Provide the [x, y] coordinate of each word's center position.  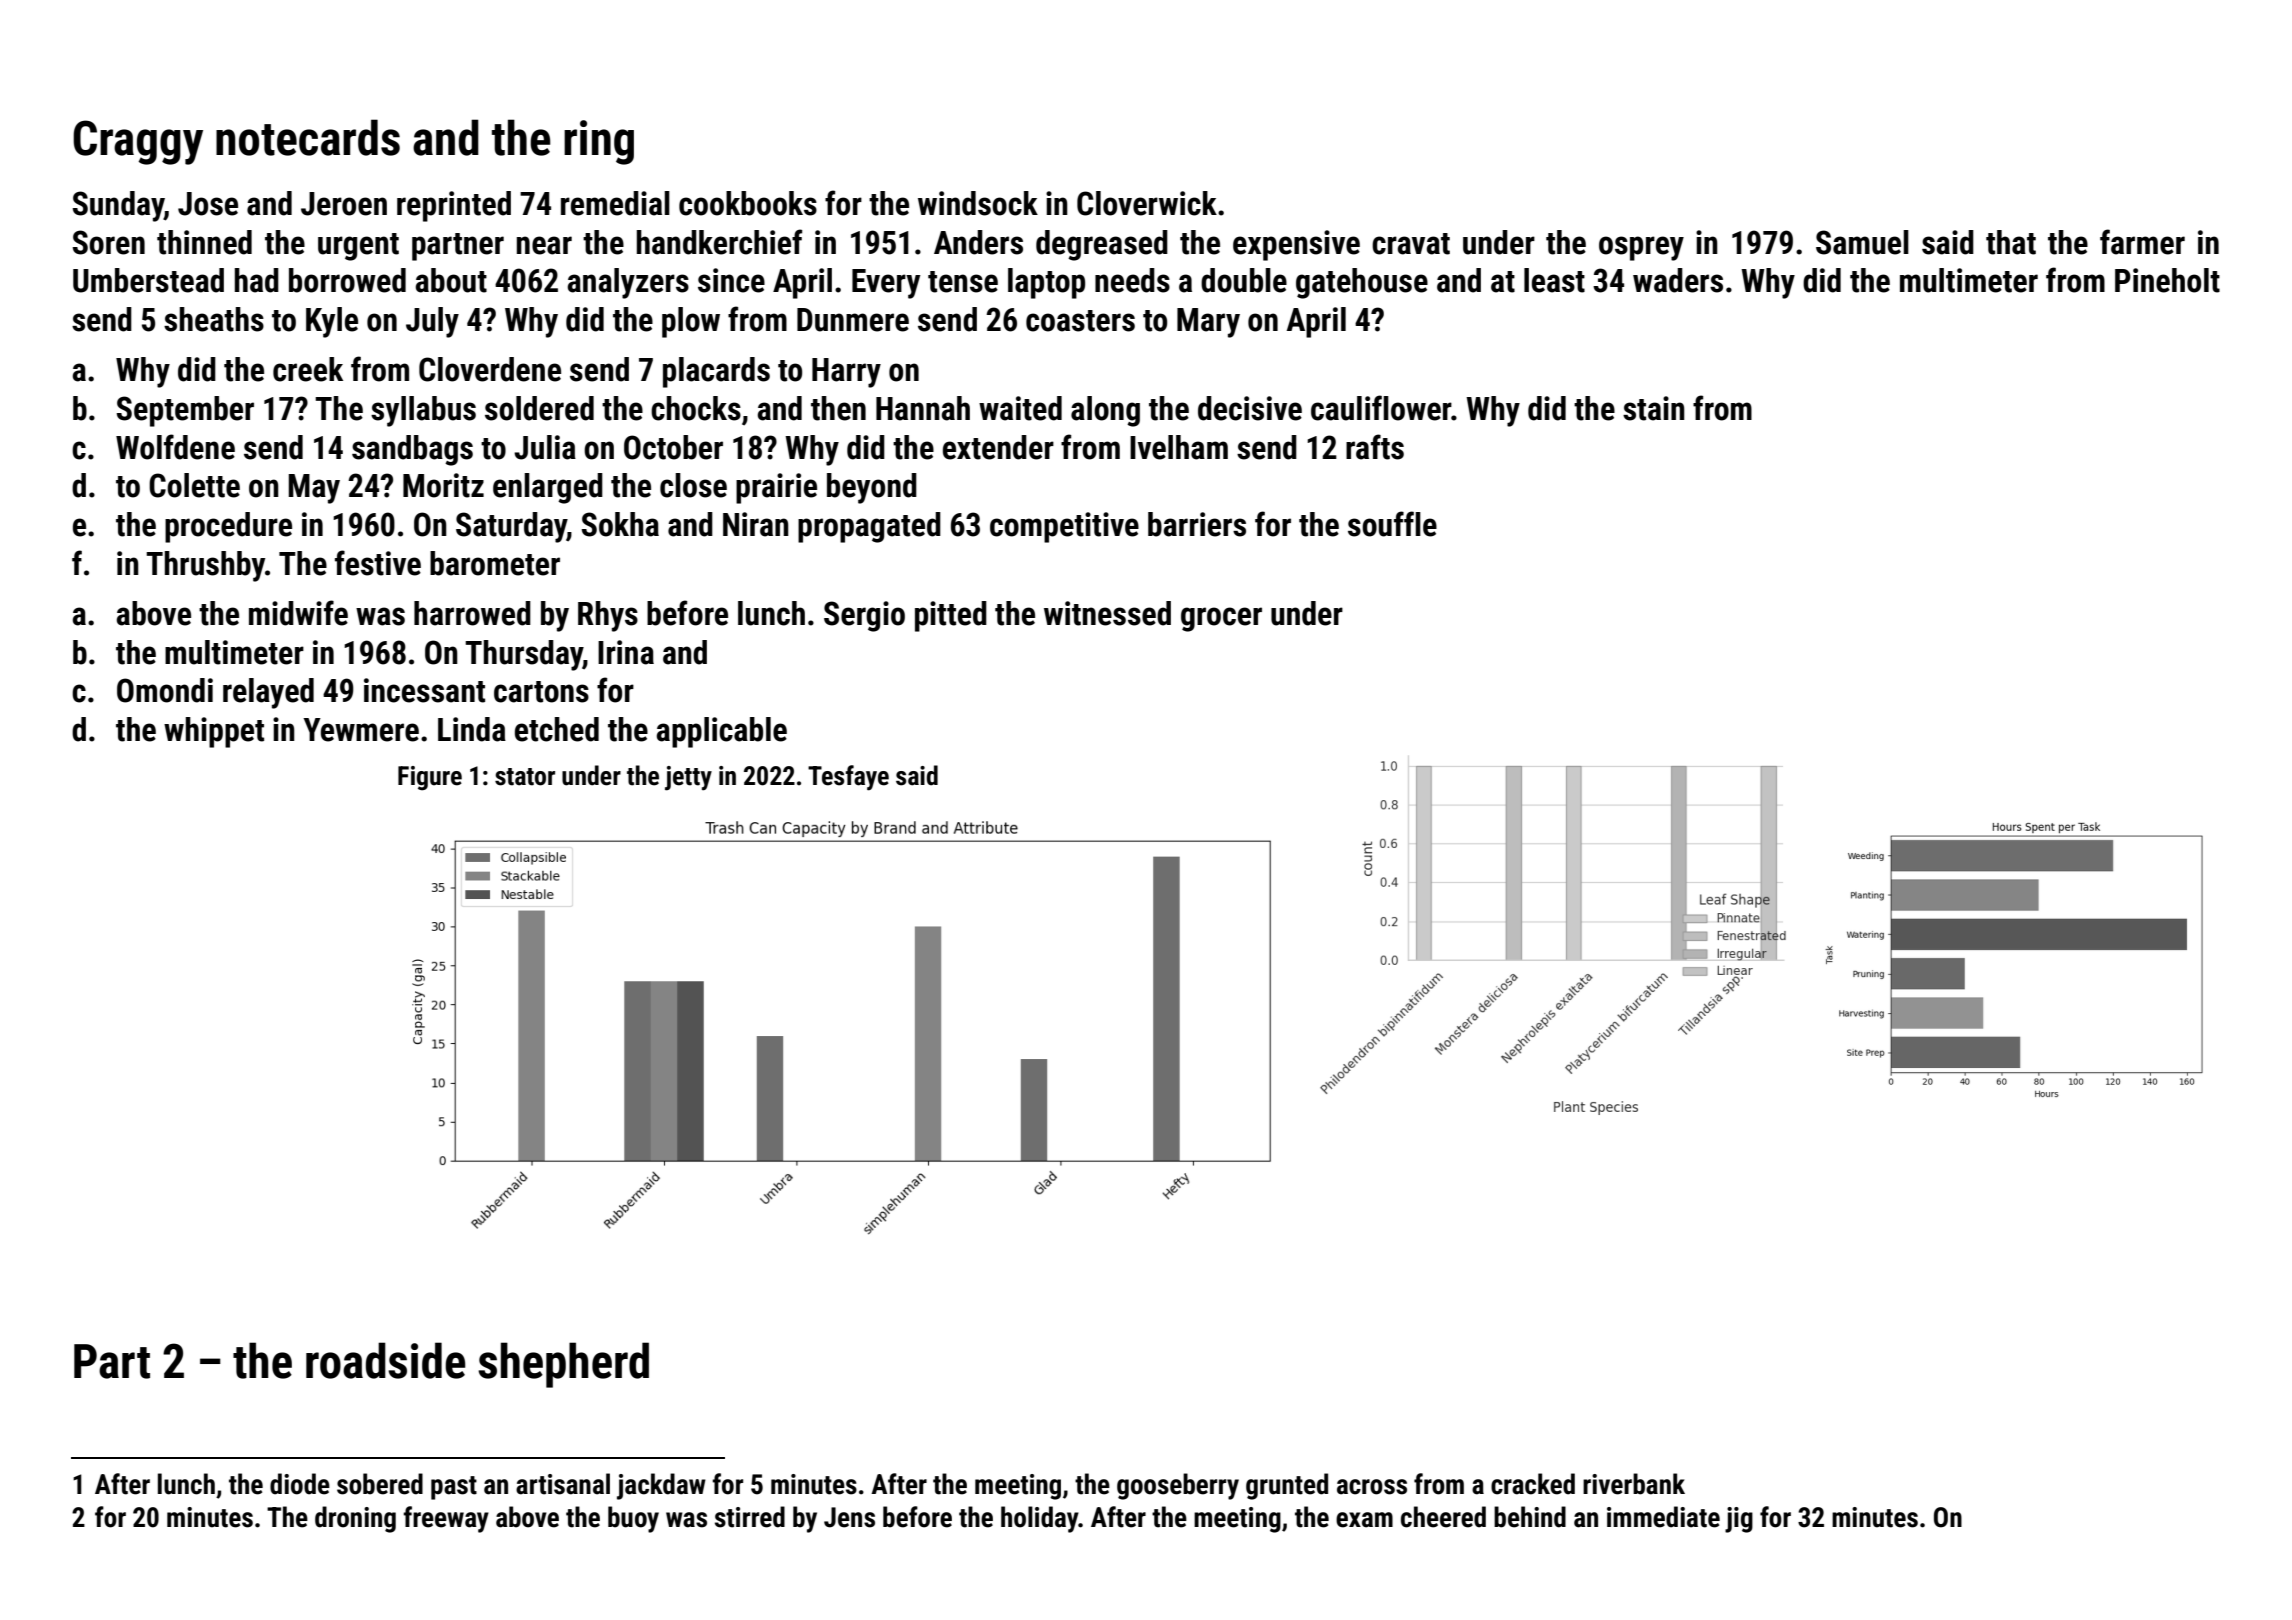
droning [355, 1519]
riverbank [1634, 1484]
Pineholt [2167, 280]
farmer [2142, 242]
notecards [308, 137]
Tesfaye [848, 778]
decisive [1250, 408]
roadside [386, 1360]
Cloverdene [490, 369]
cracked [1533, 1484]
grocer [1221, 619]
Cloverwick [1147, 203]
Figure [430, 778]
